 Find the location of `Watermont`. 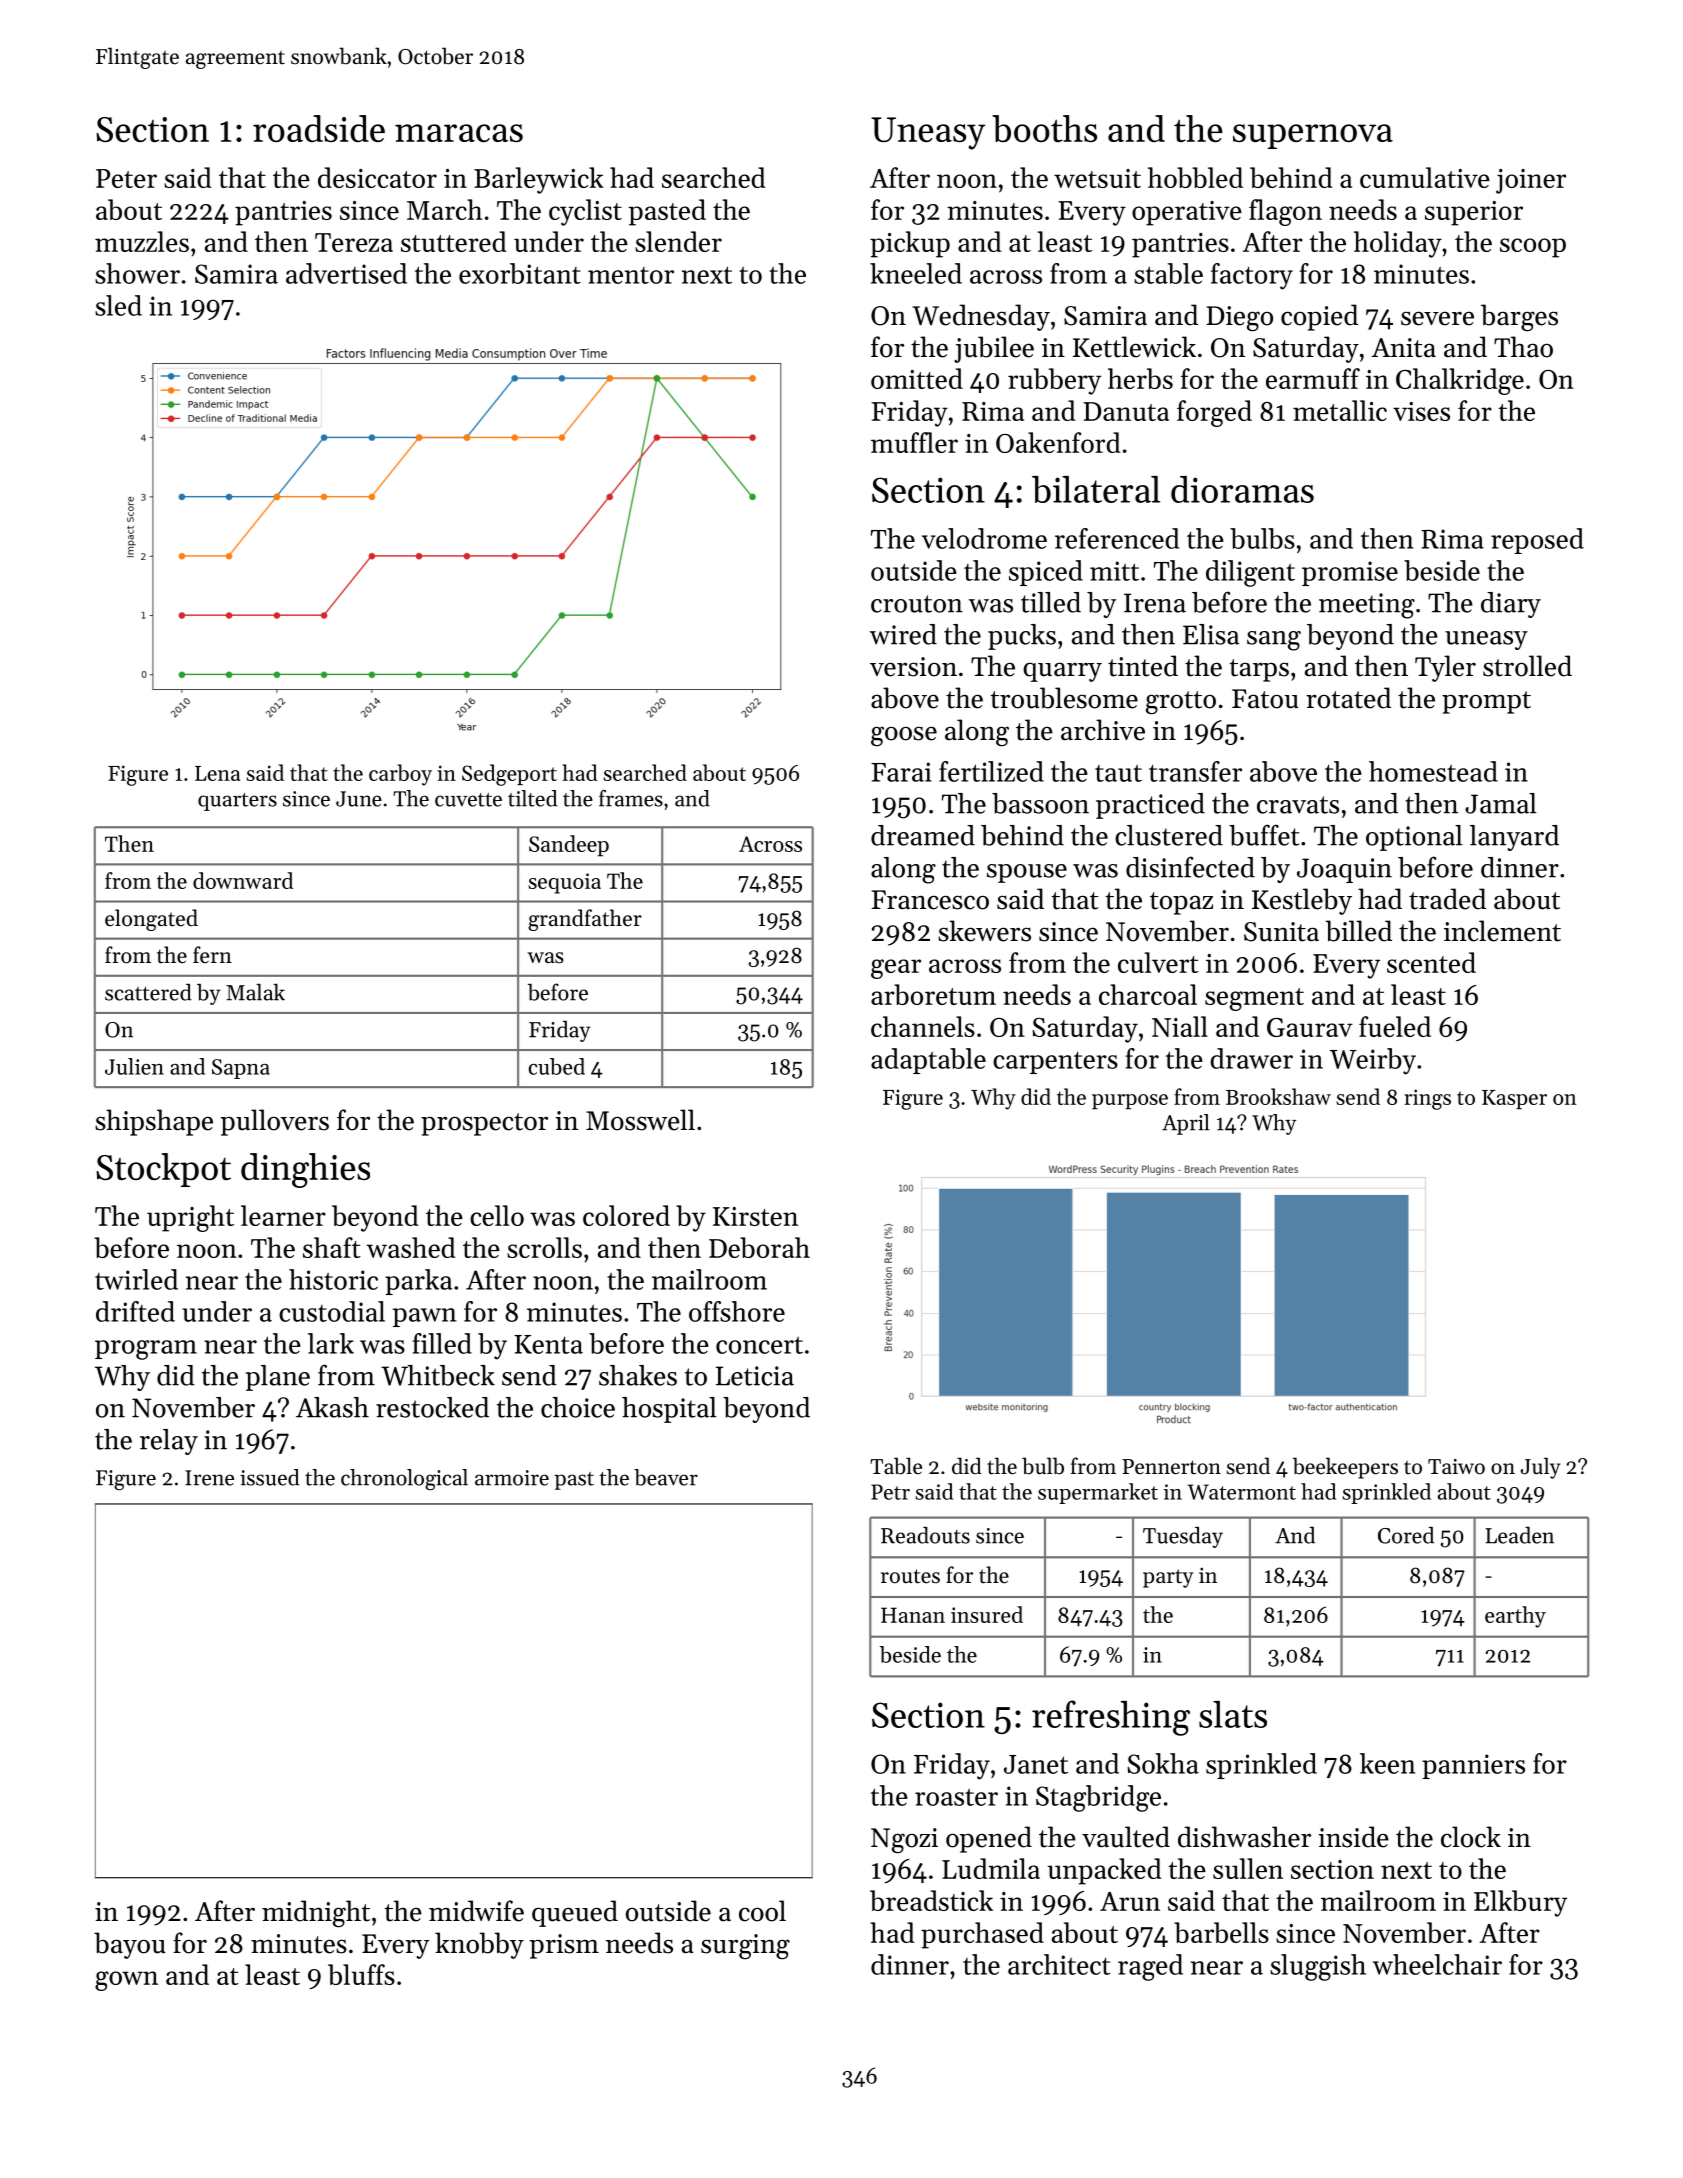

Watermont is located at coordinates (1241, 1492).
